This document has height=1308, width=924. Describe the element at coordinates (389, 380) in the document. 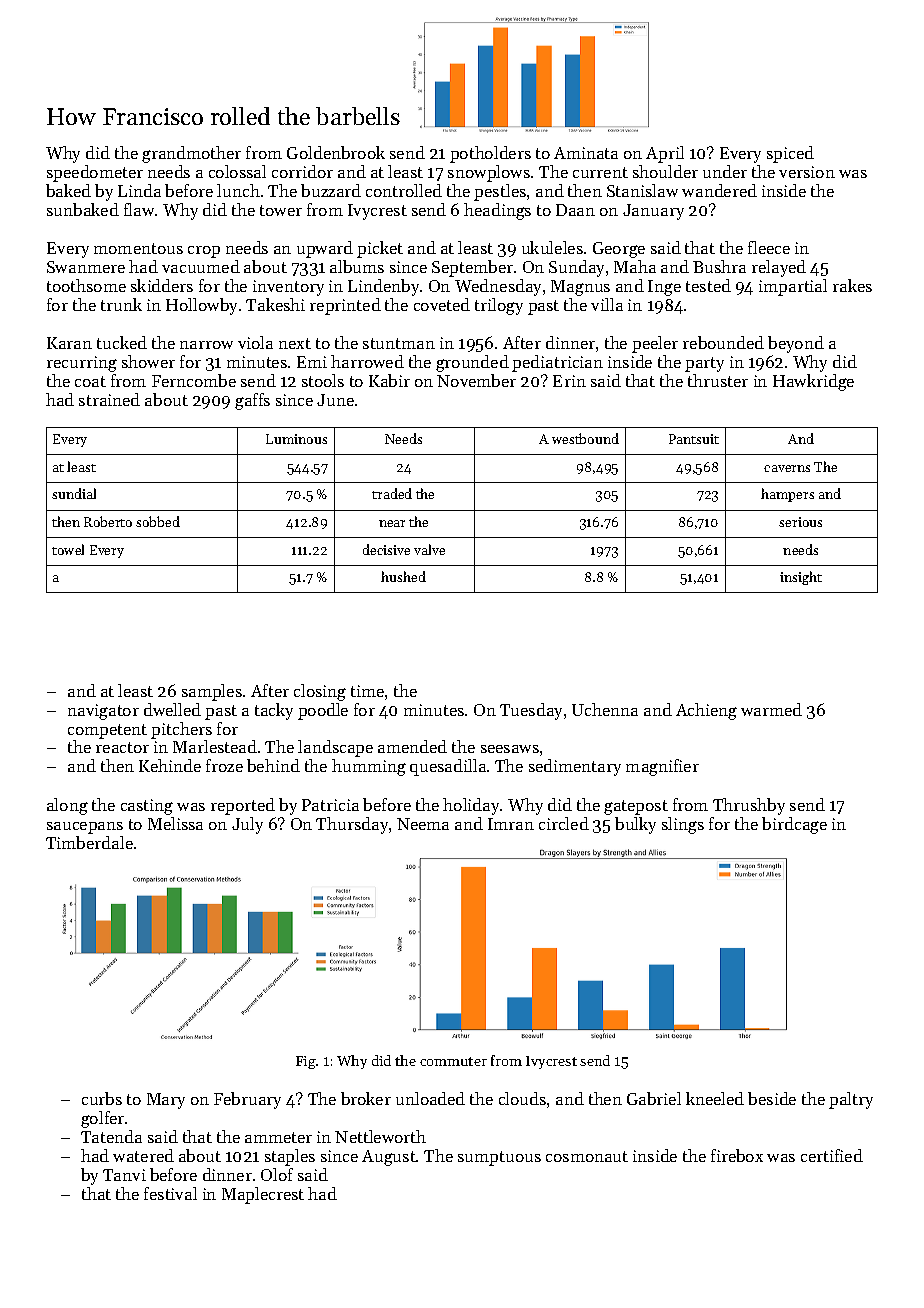

I see `Kabir` at that location.
